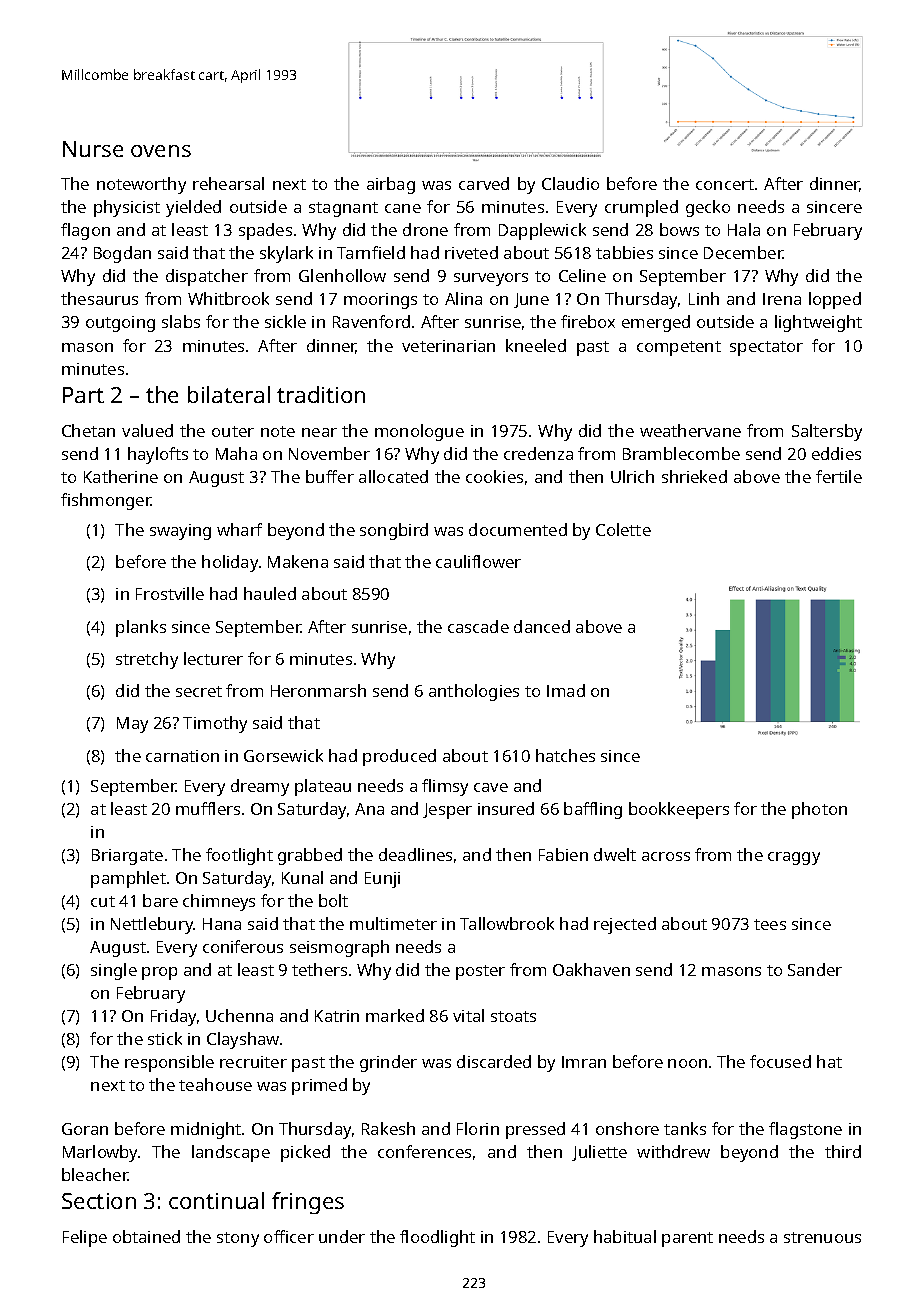  Describe the element at coordinates (591, 969) in the screenshot. I see `Oakhaven` at that location.
